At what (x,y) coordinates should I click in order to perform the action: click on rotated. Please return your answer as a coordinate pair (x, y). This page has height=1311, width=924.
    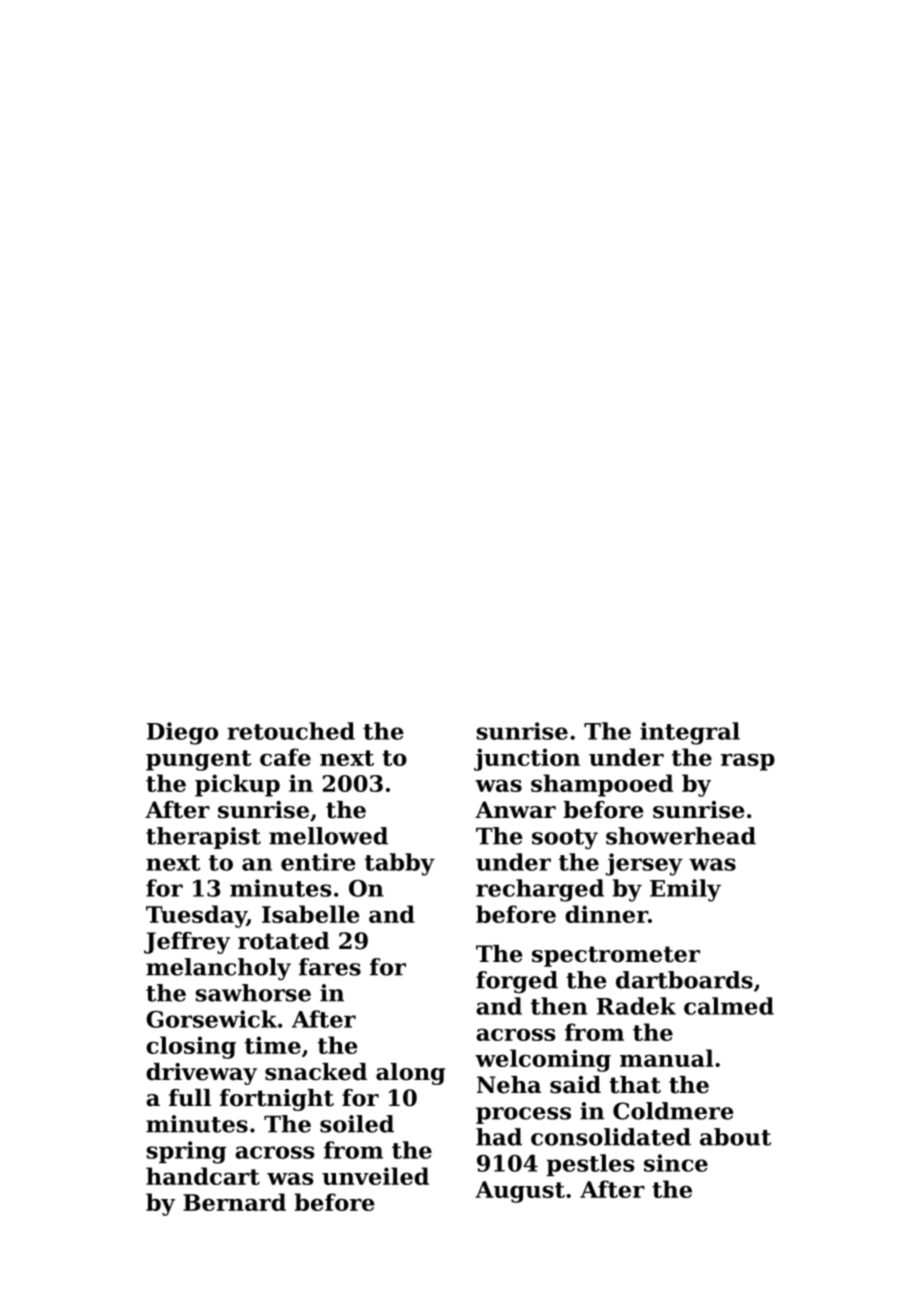
    Looking at the image, I should click on (284, 941).
